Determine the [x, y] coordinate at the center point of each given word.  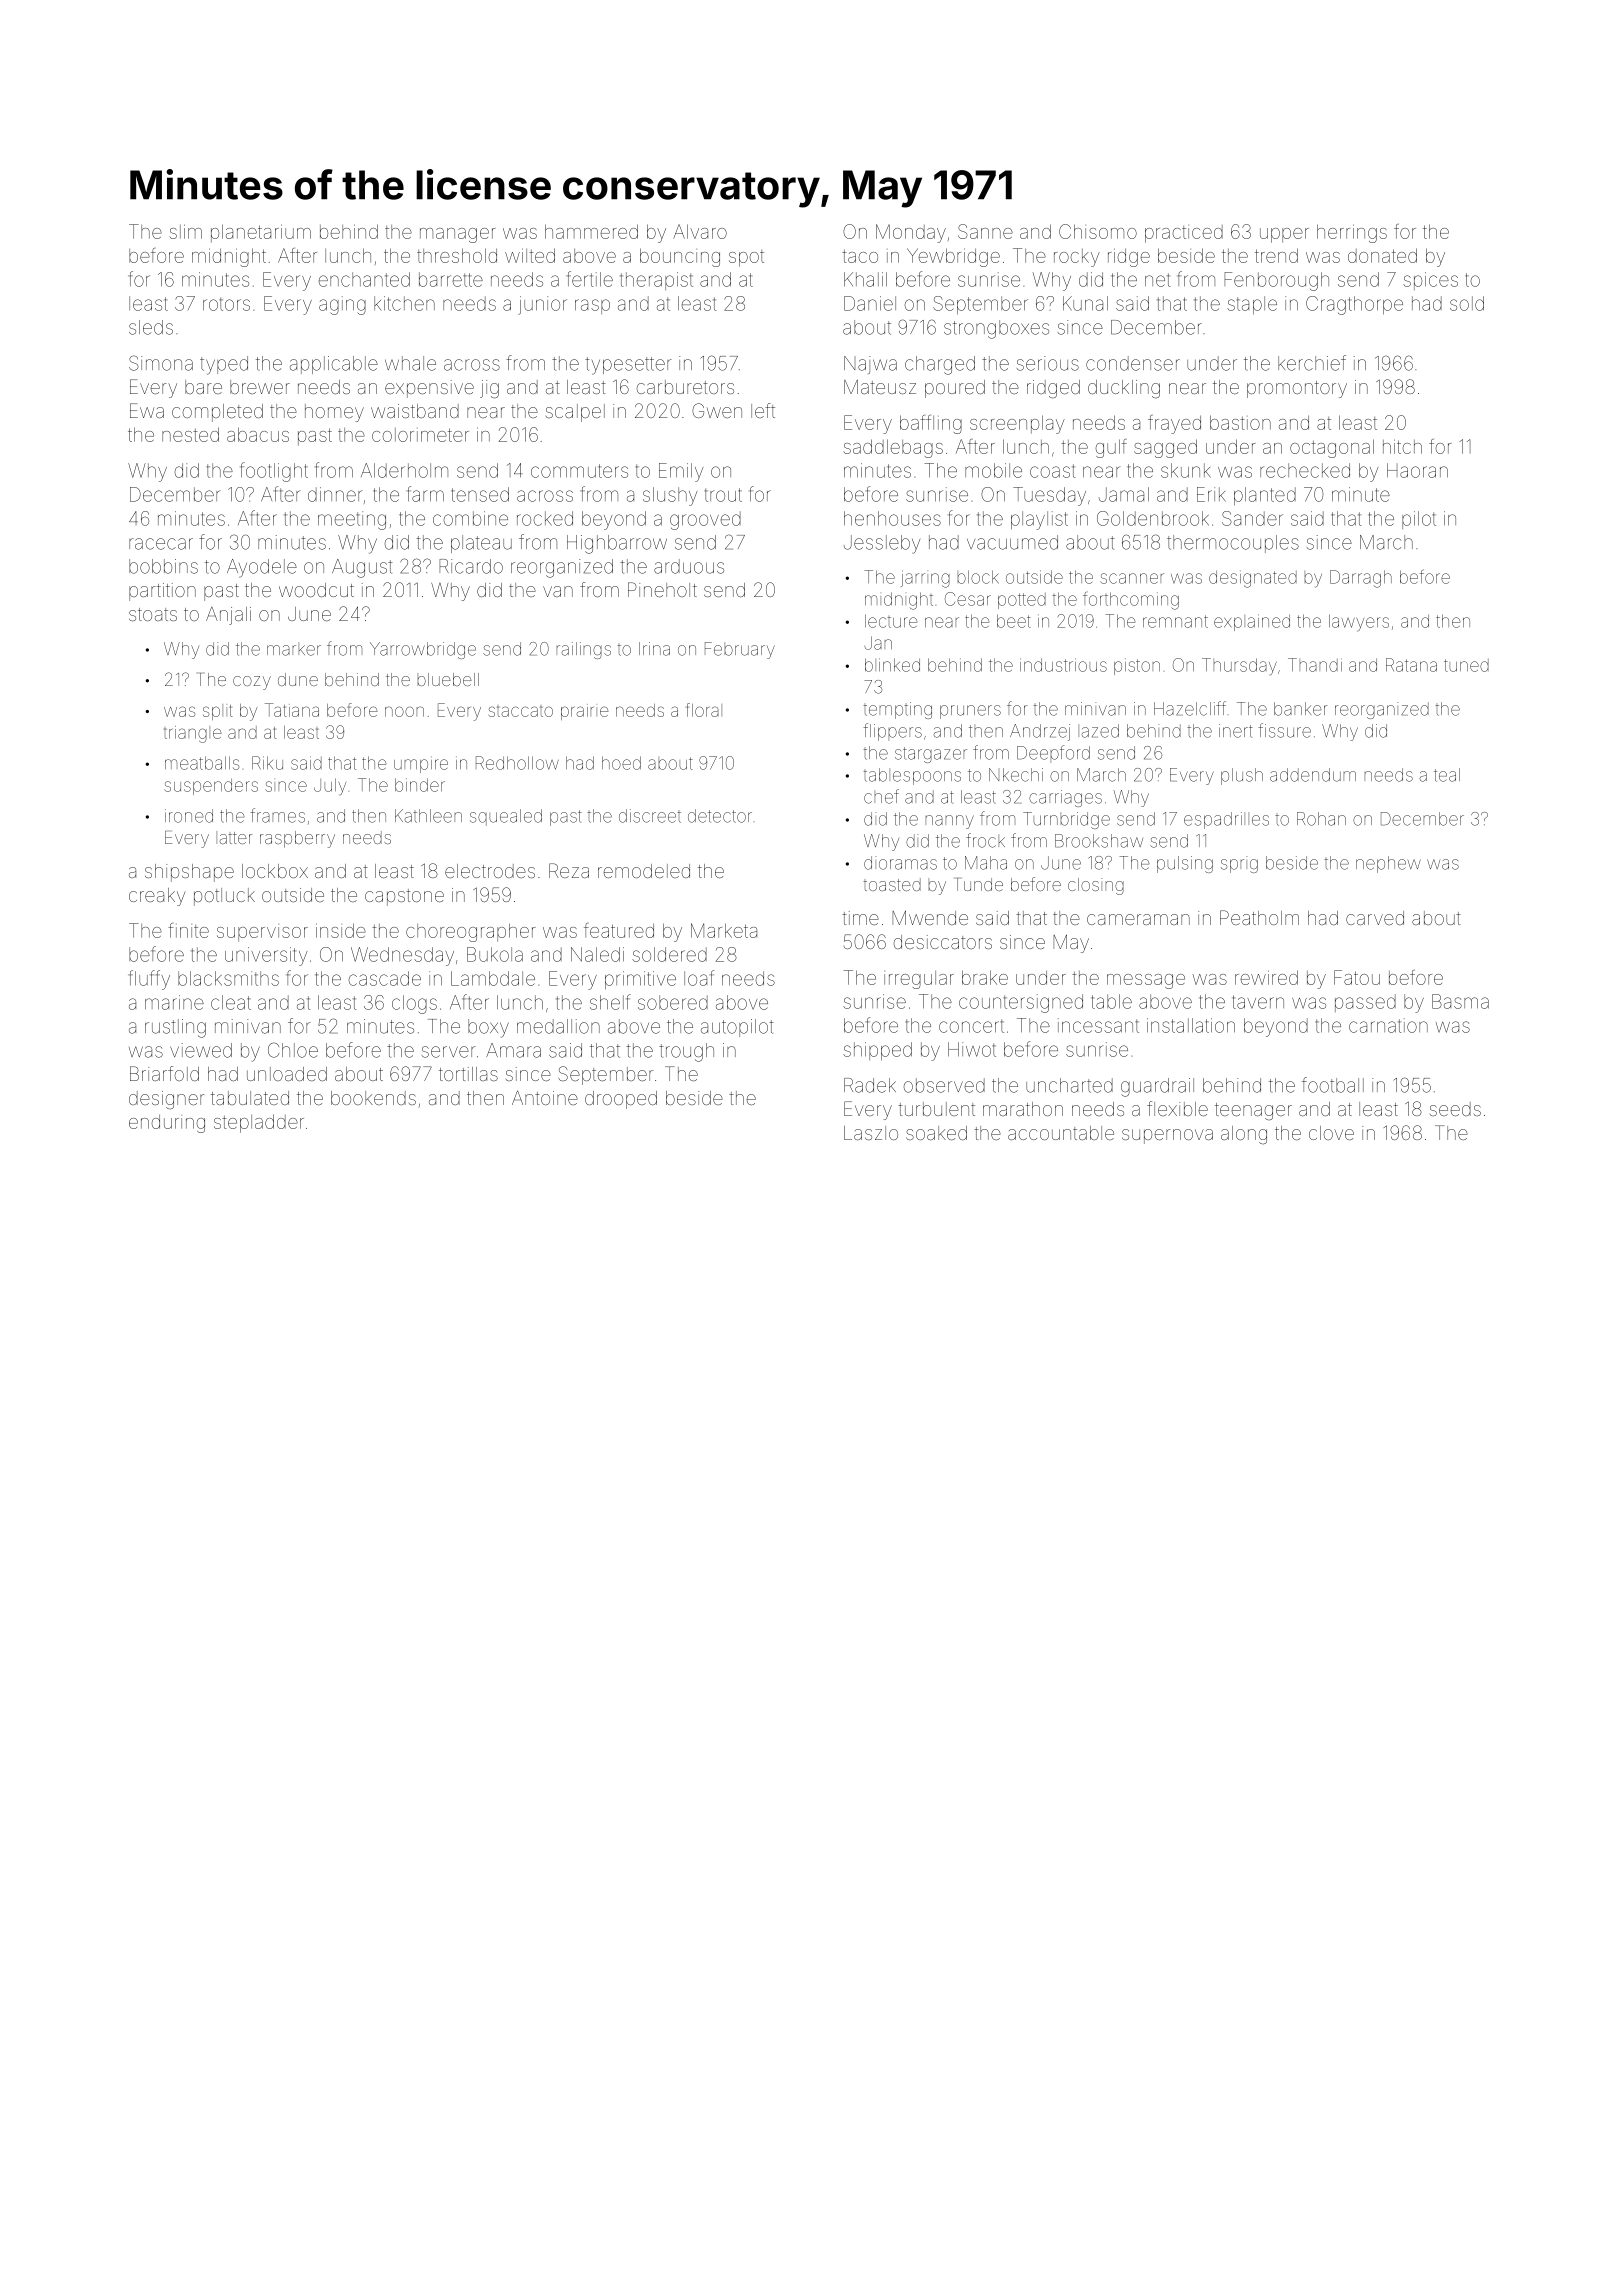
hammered [591, 231]
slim [185, 231]
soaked [936, 1133]
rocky [1077, 258]
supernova [1167, 1136]
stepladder [259, 1123]
